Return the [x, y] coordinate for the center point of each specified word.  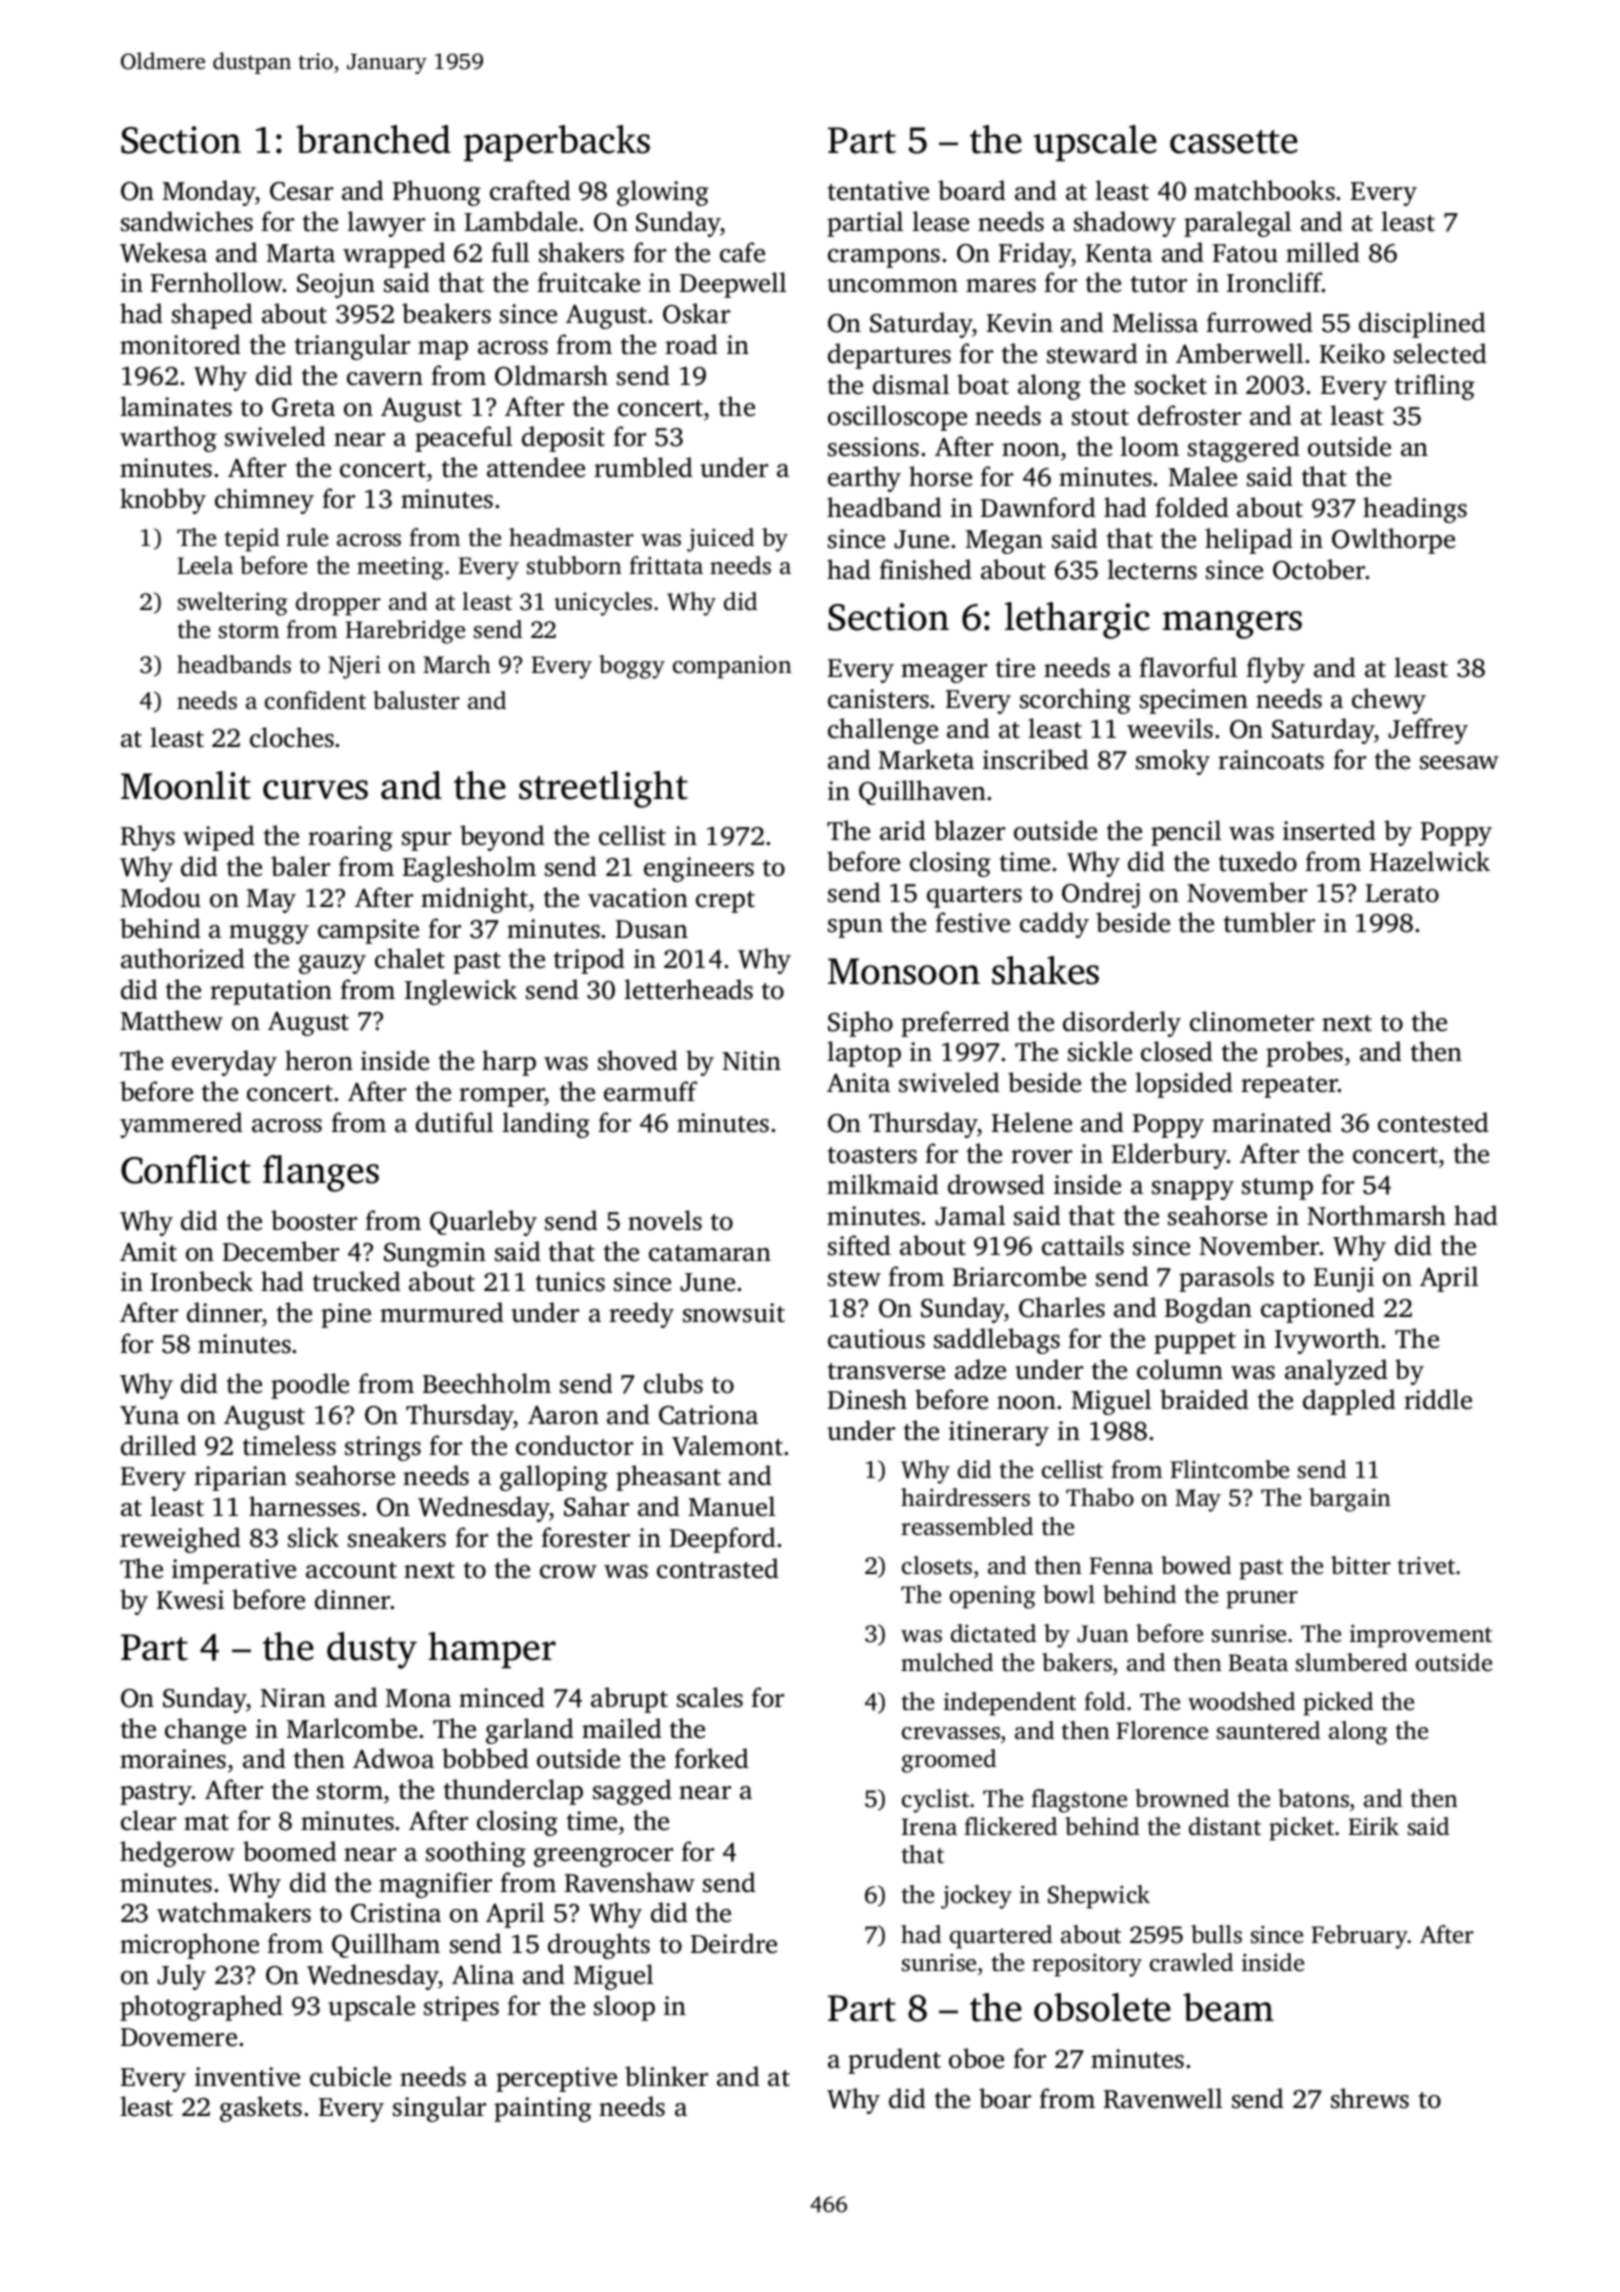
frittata [666, 565]
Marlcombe [352, 1728]
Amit [148, 1252]
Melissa [1155, 322]
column [1180, 1369]
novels [665, 1220]
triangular [352, 347]
